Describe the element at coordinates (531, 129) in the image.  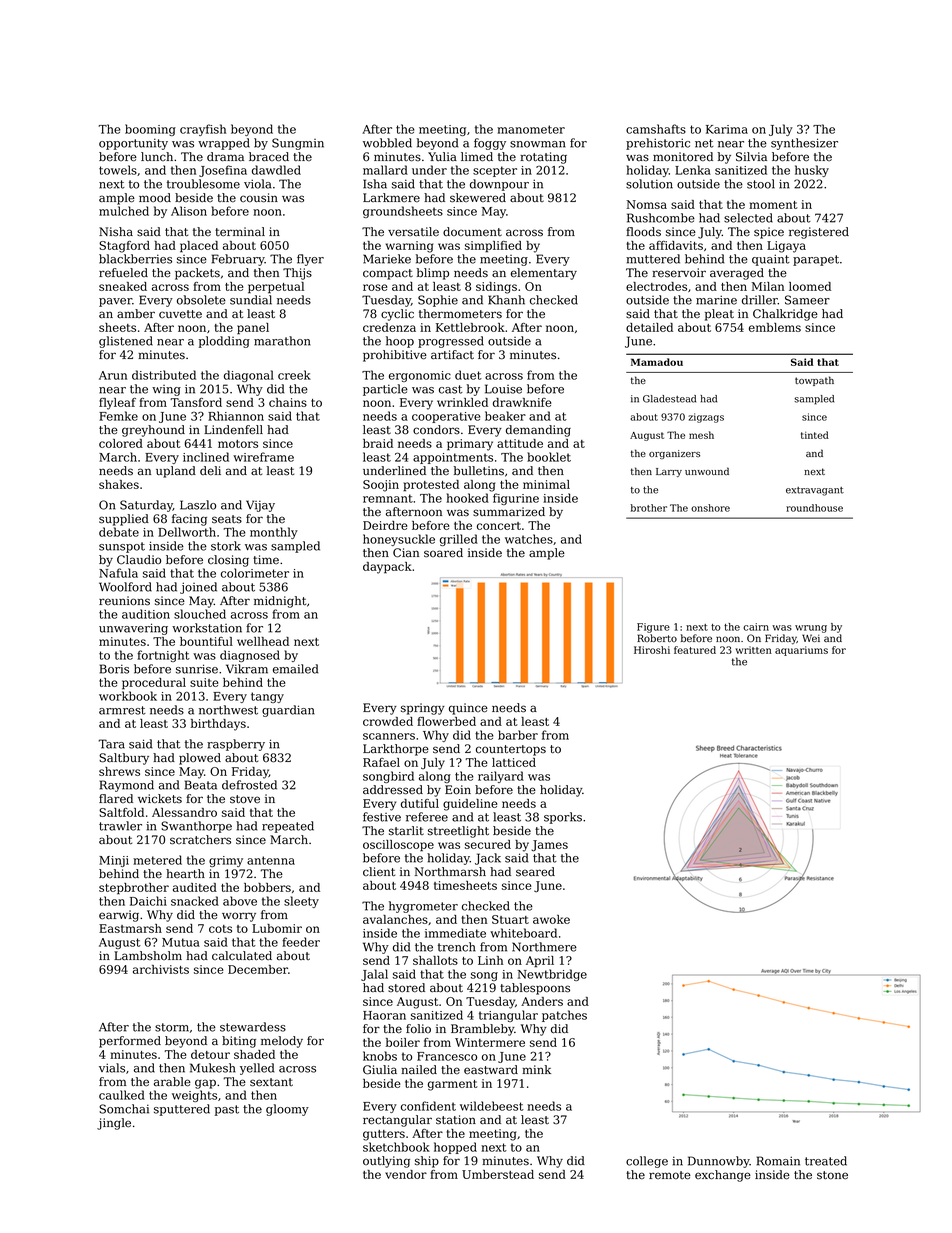
I see `manometer` at that location.
